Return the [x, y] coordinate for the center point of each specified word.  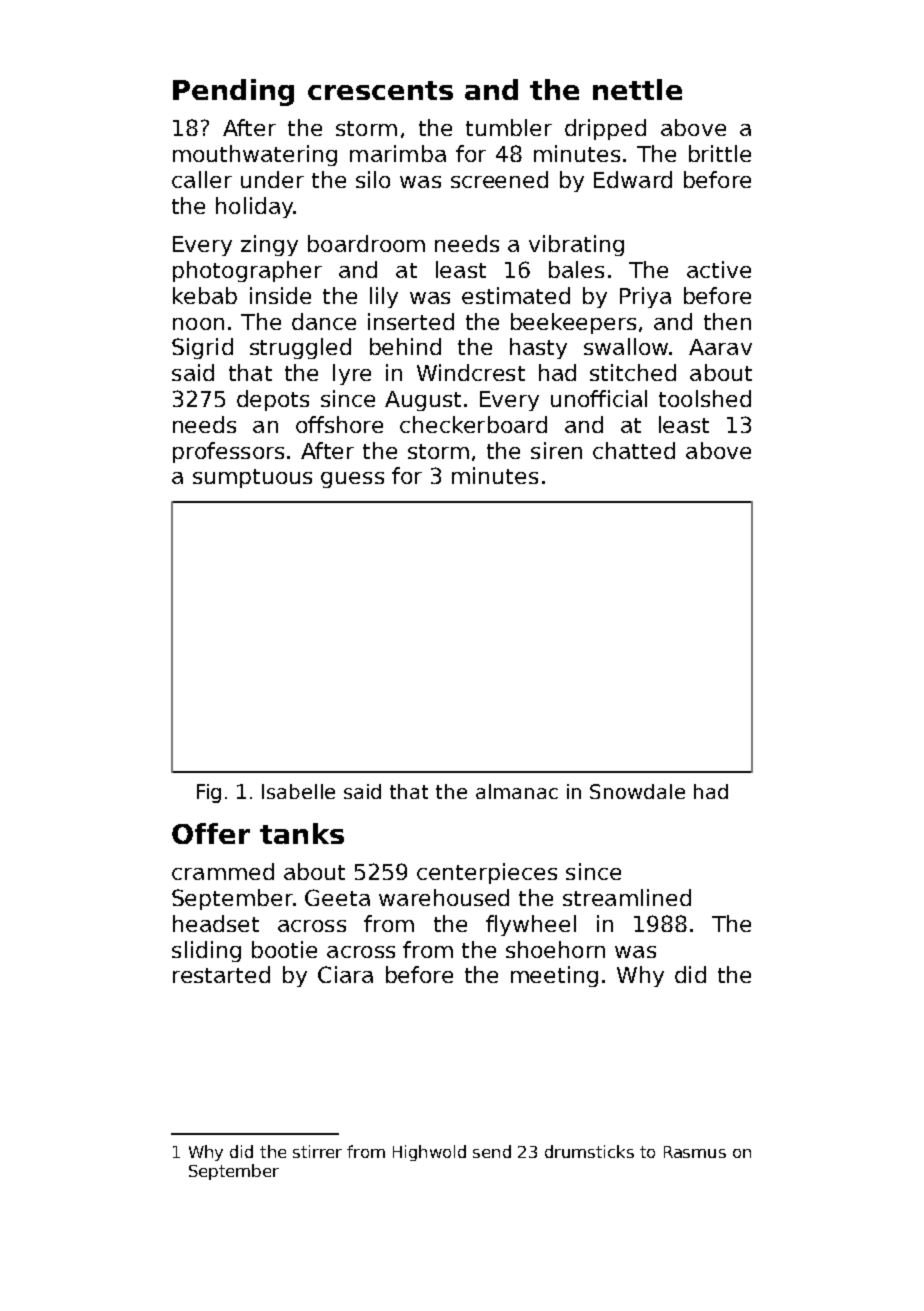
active [719, 269]
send [492, 1151]
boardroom [366, 243]
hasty [538, 348]
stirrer [317, 1151]
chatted [634, 450]
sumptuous [252, 478]
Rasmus [695, 1152]
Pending [233, 92]
